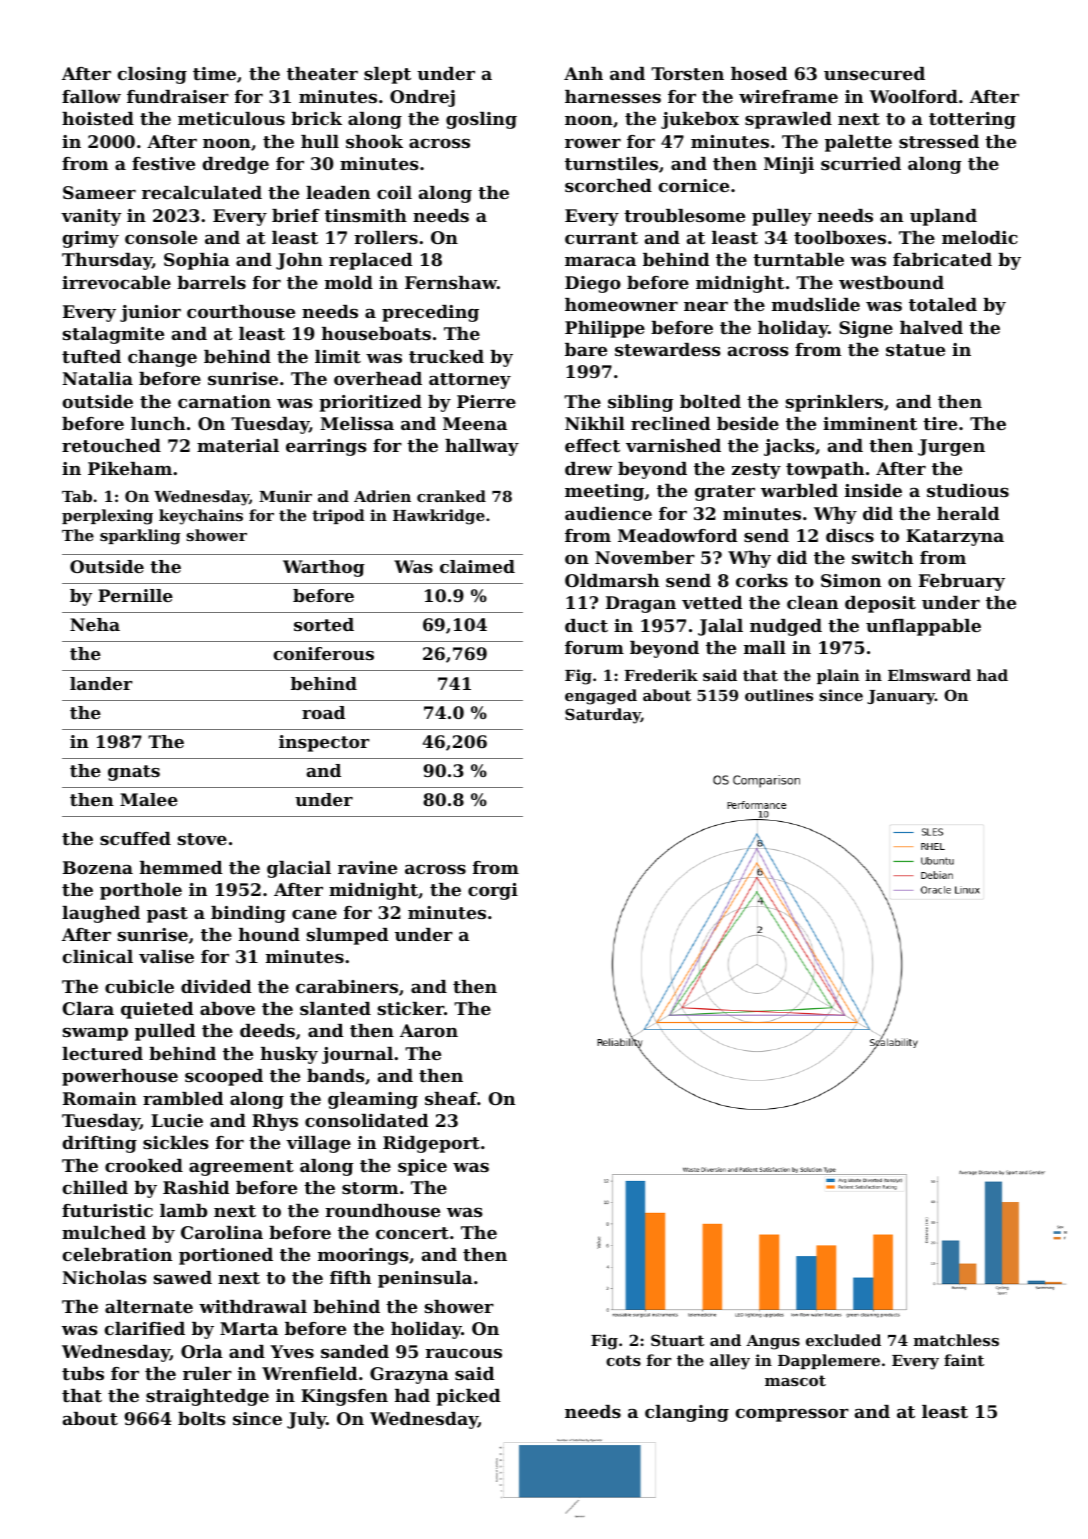  I want to click on faint, so click(964, 1360).
